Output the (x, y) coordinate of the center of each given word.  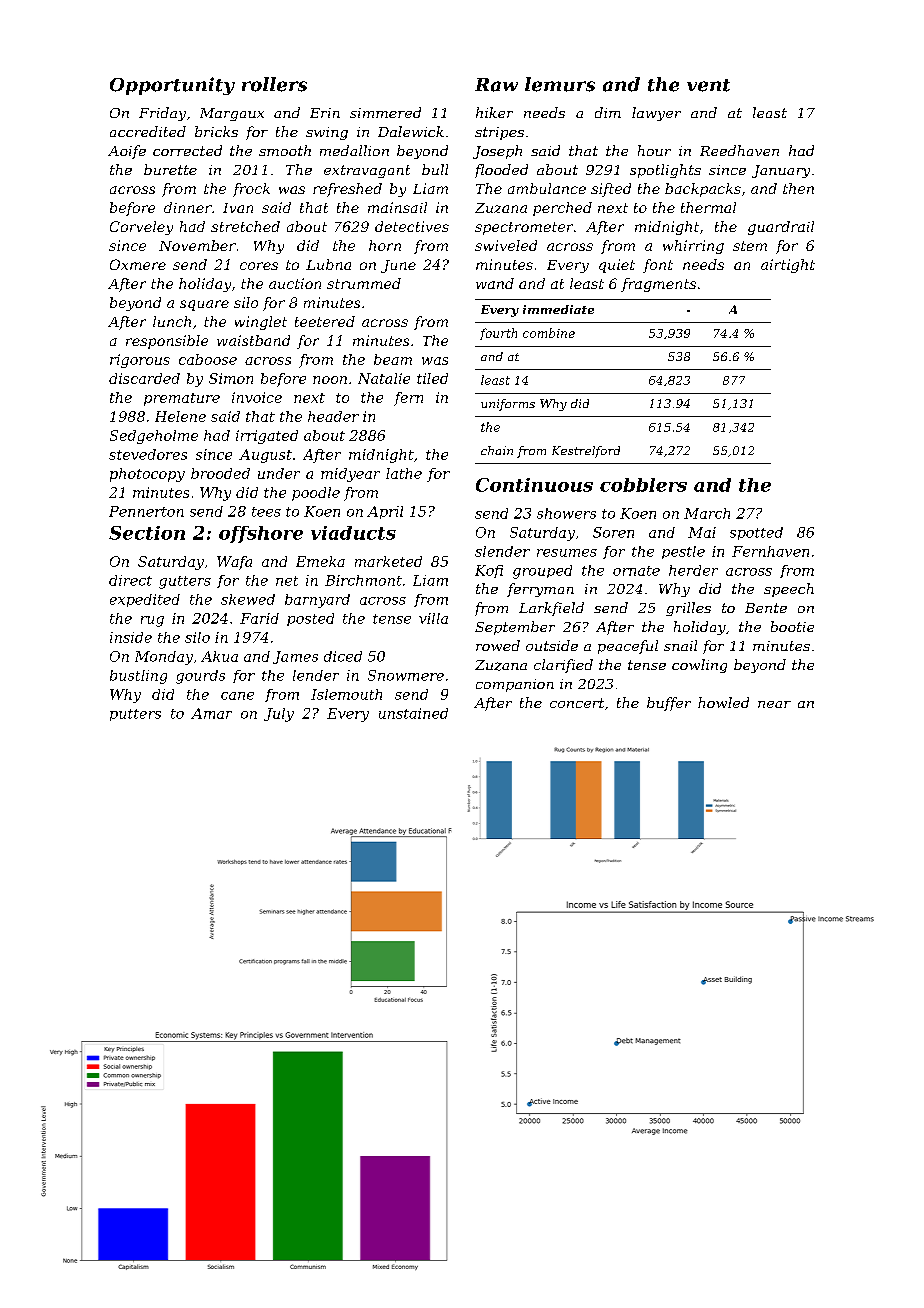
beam (393, 359)
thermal (708, 207)
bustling (138, 677)
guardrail (781, 228)
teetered (325, 321)
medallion (354, 150)
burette (170, 169)
